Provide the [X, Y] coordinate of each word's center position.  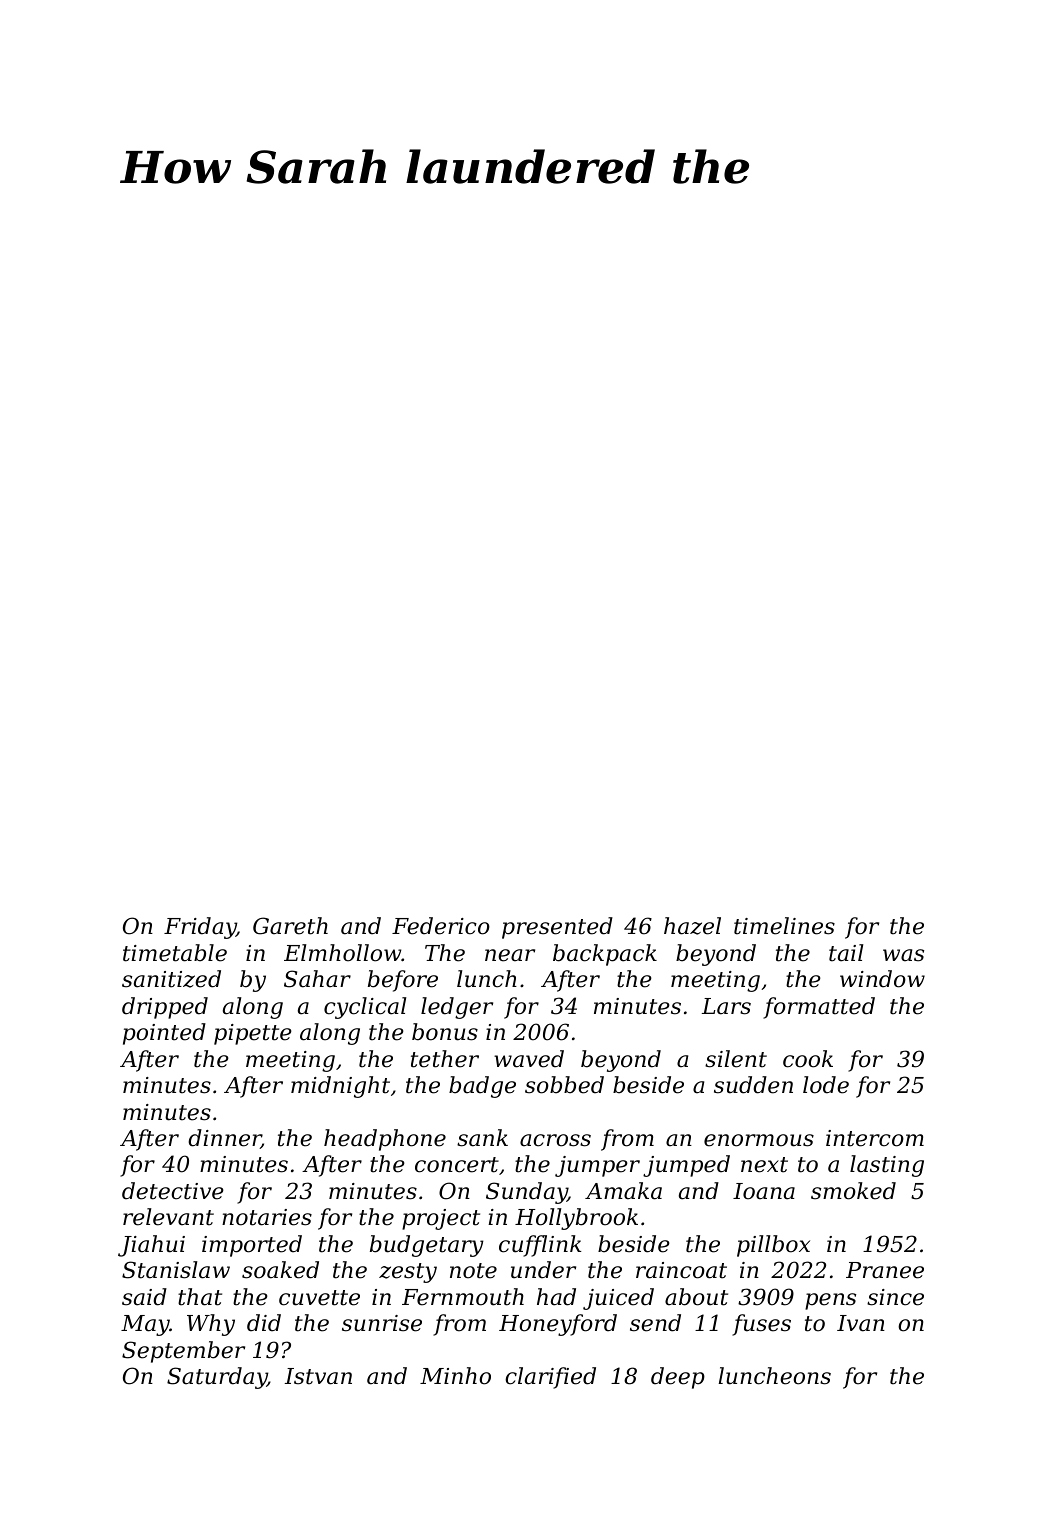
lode [826, 1085]
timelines [784, 926]
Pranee [885, 1270]
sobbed [564, 1085]
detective [173, 1191]
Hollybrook [576, 1219]
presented [557, 928]
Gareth [290, 926]
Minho [455, 1376]
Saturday [217, 1378]
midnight [340, 1087]
